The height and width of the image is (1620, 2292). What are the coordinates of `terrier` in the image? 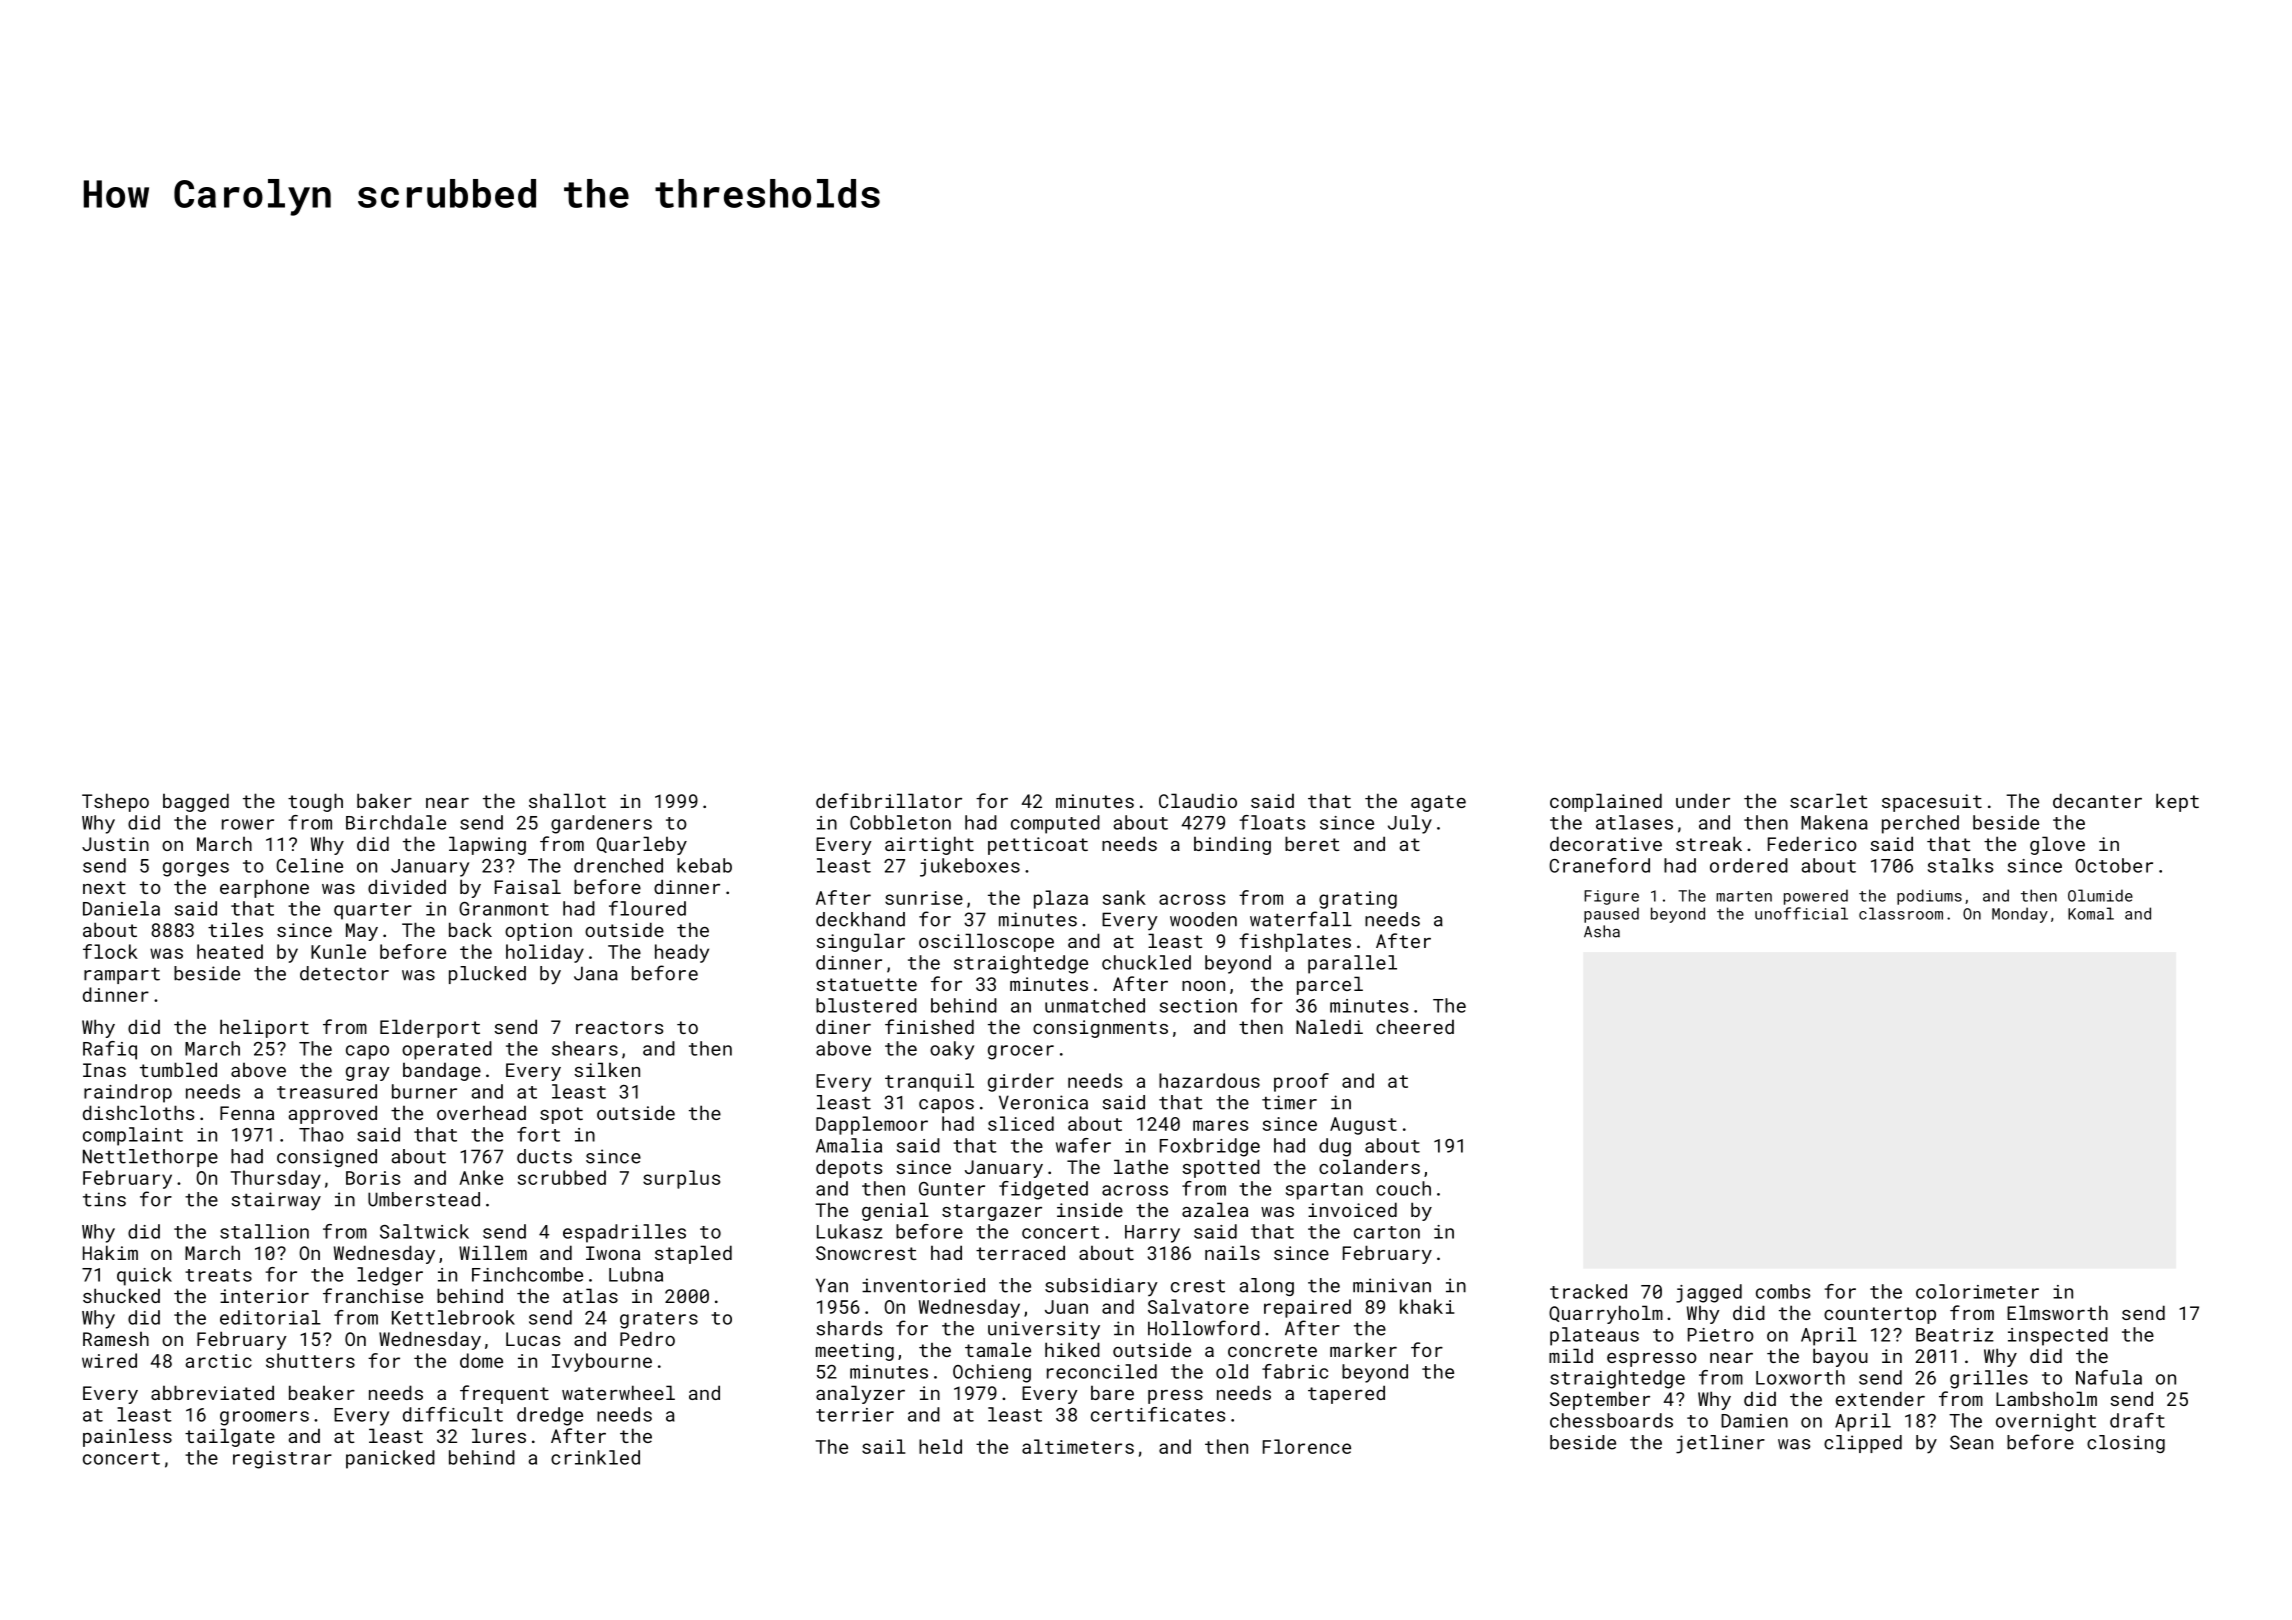 It's located at (855, 1415).
